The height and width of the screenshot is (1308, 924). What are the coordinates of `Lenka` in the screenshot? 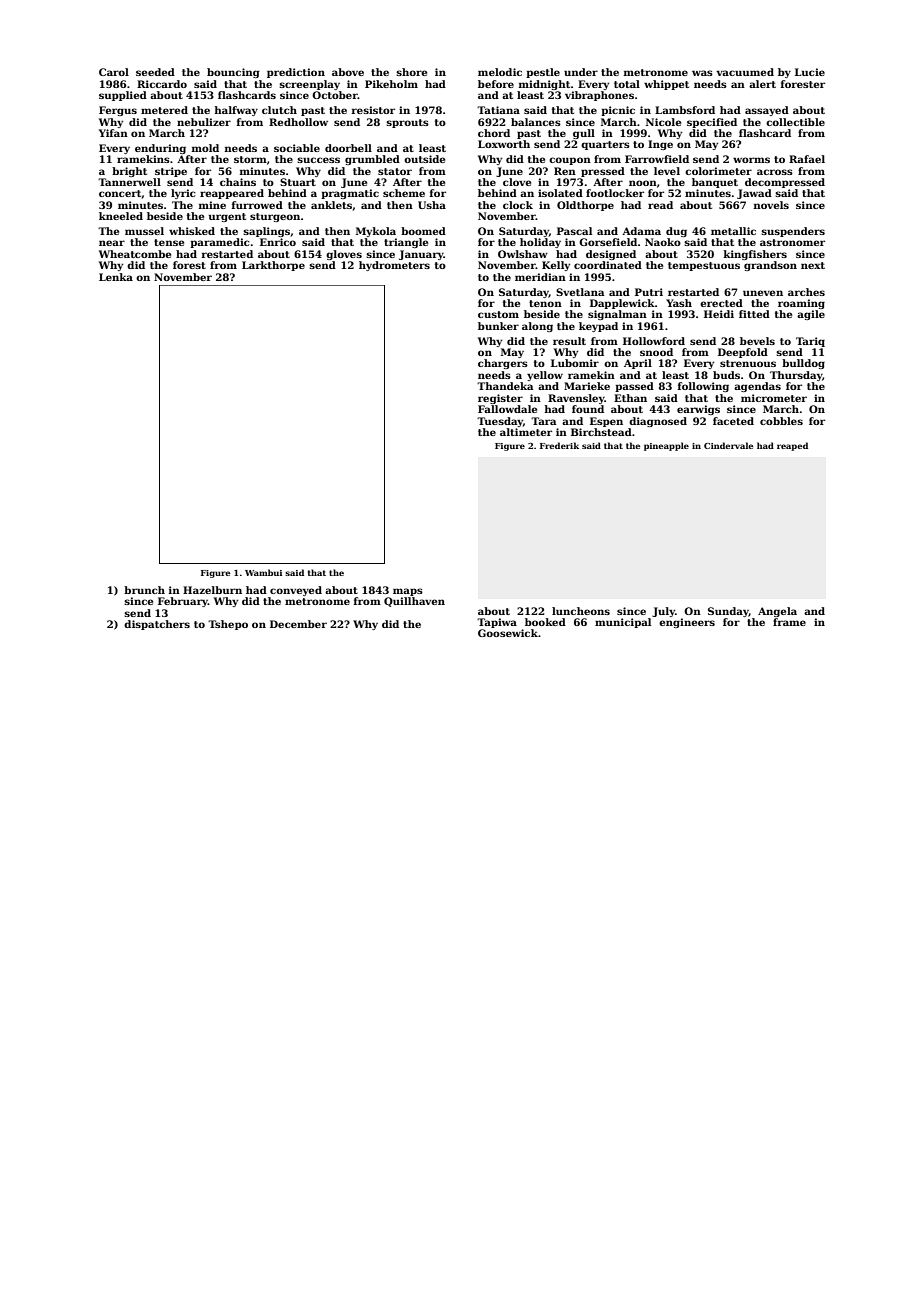 It's located at (116, 277).
